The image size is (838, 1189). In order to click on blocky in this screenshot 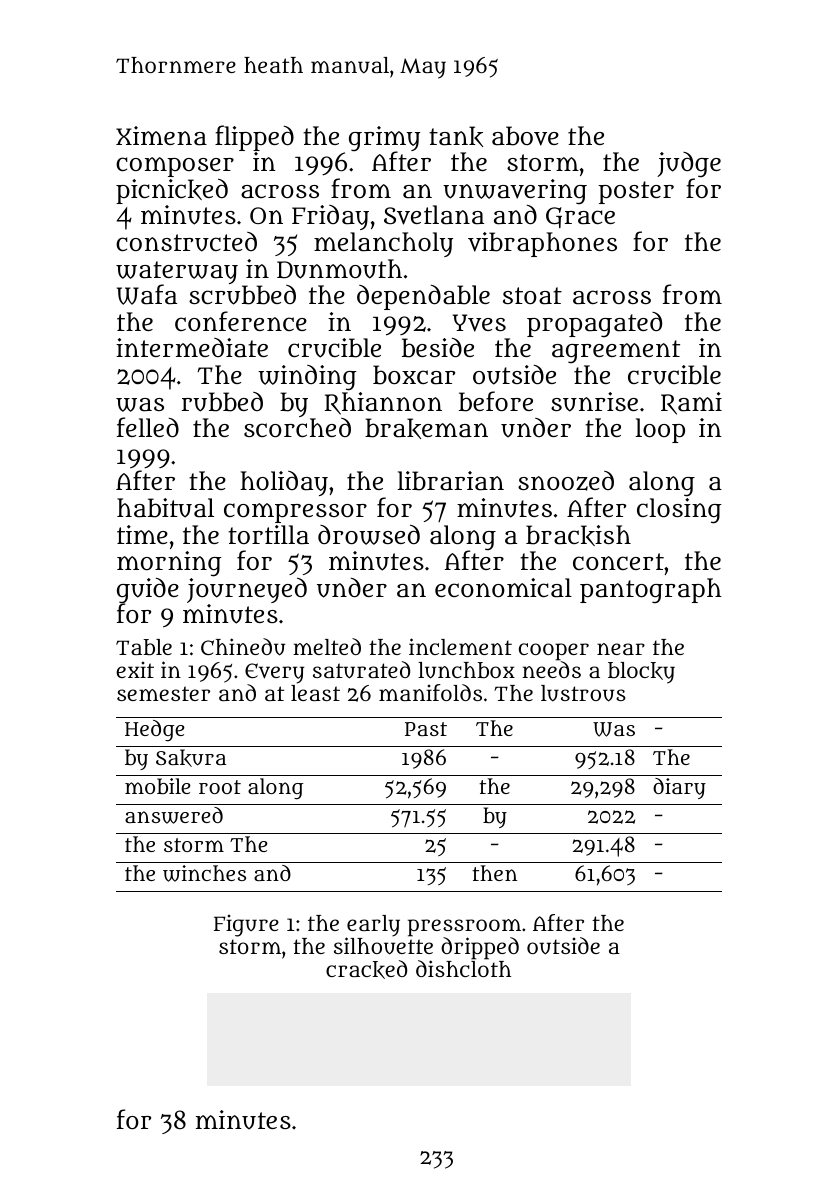, I will do `click(641, 673)`.
